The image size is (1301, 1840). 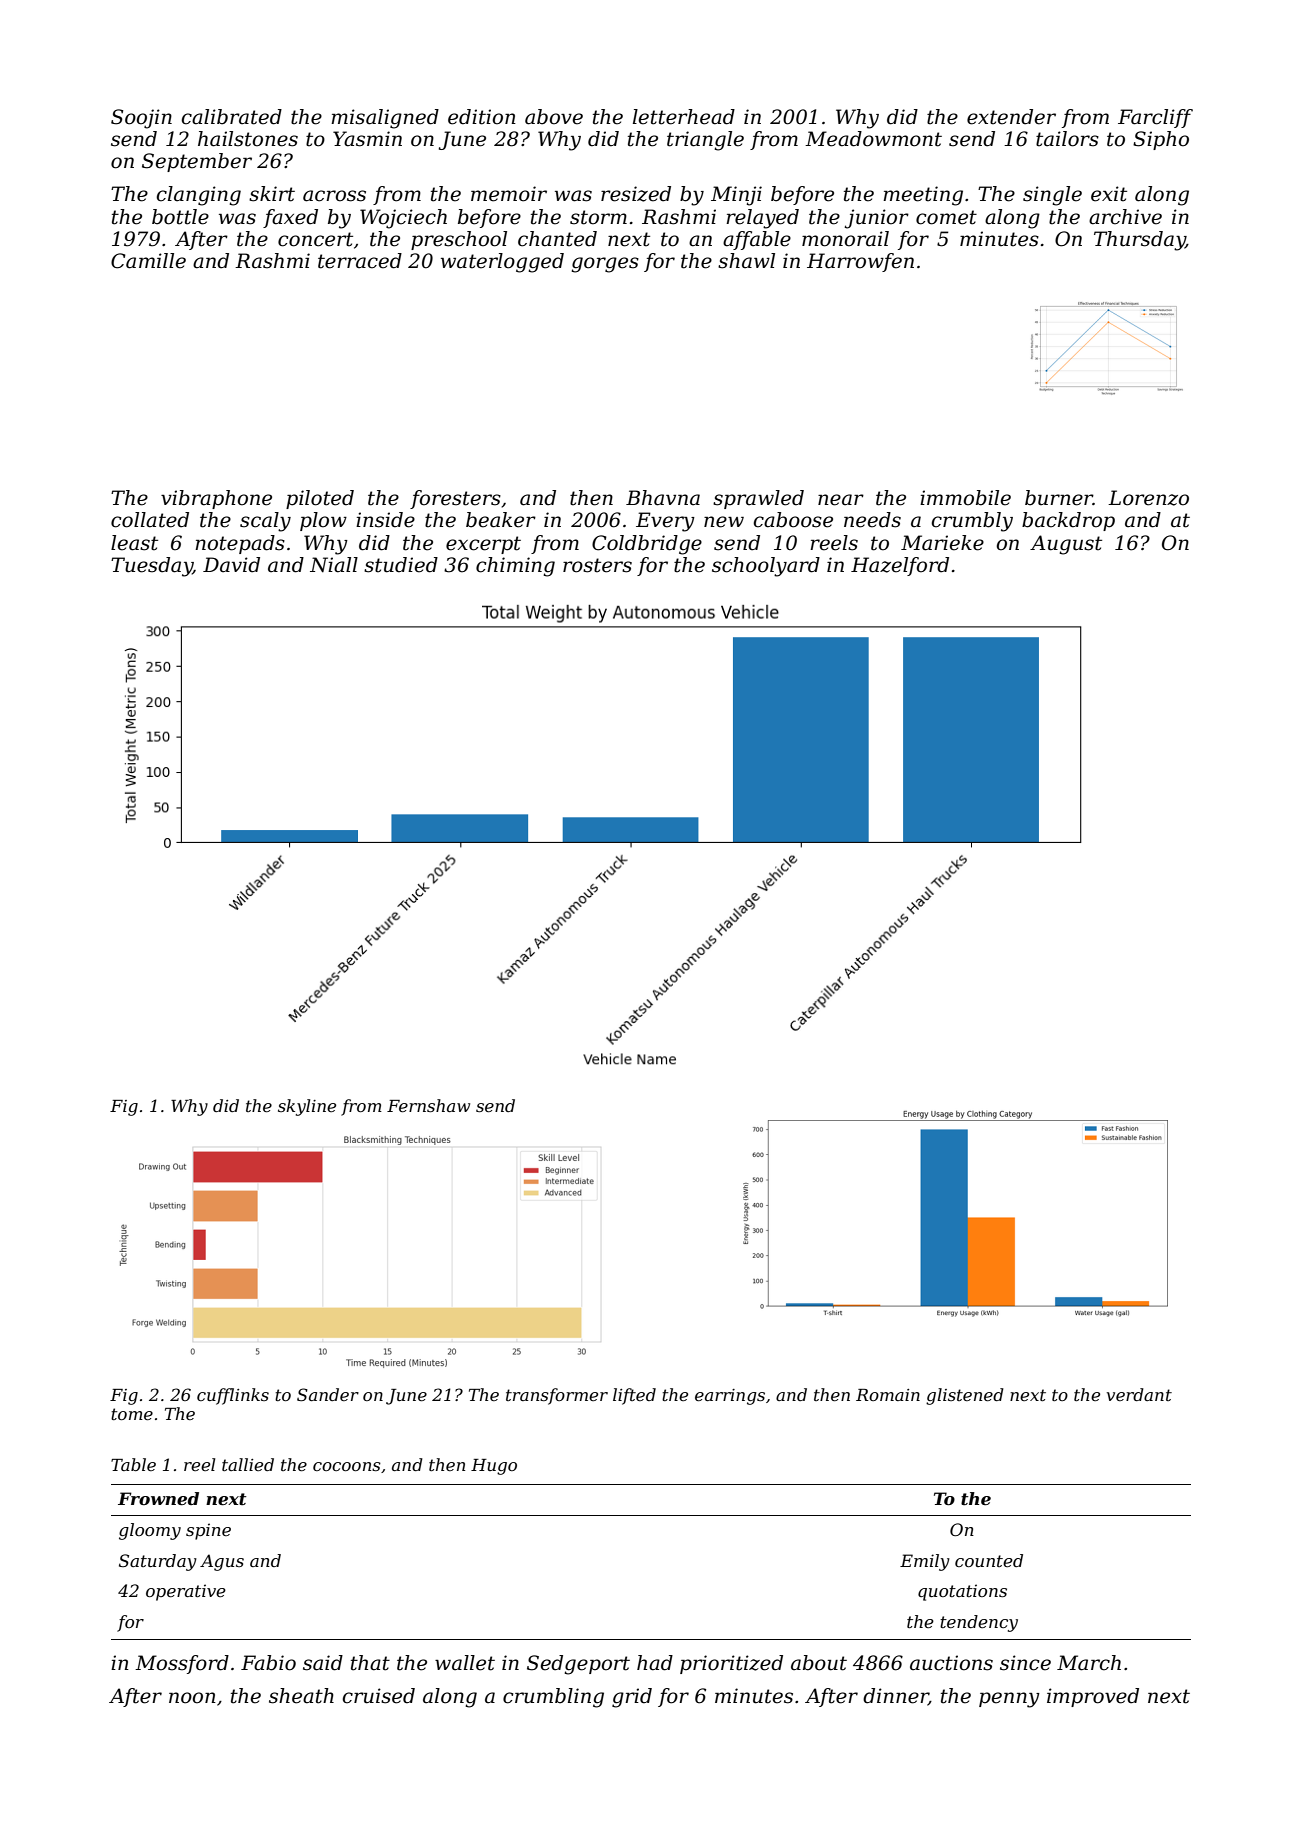 I want to click on cufflinks, so click(x=233, y=1396).
